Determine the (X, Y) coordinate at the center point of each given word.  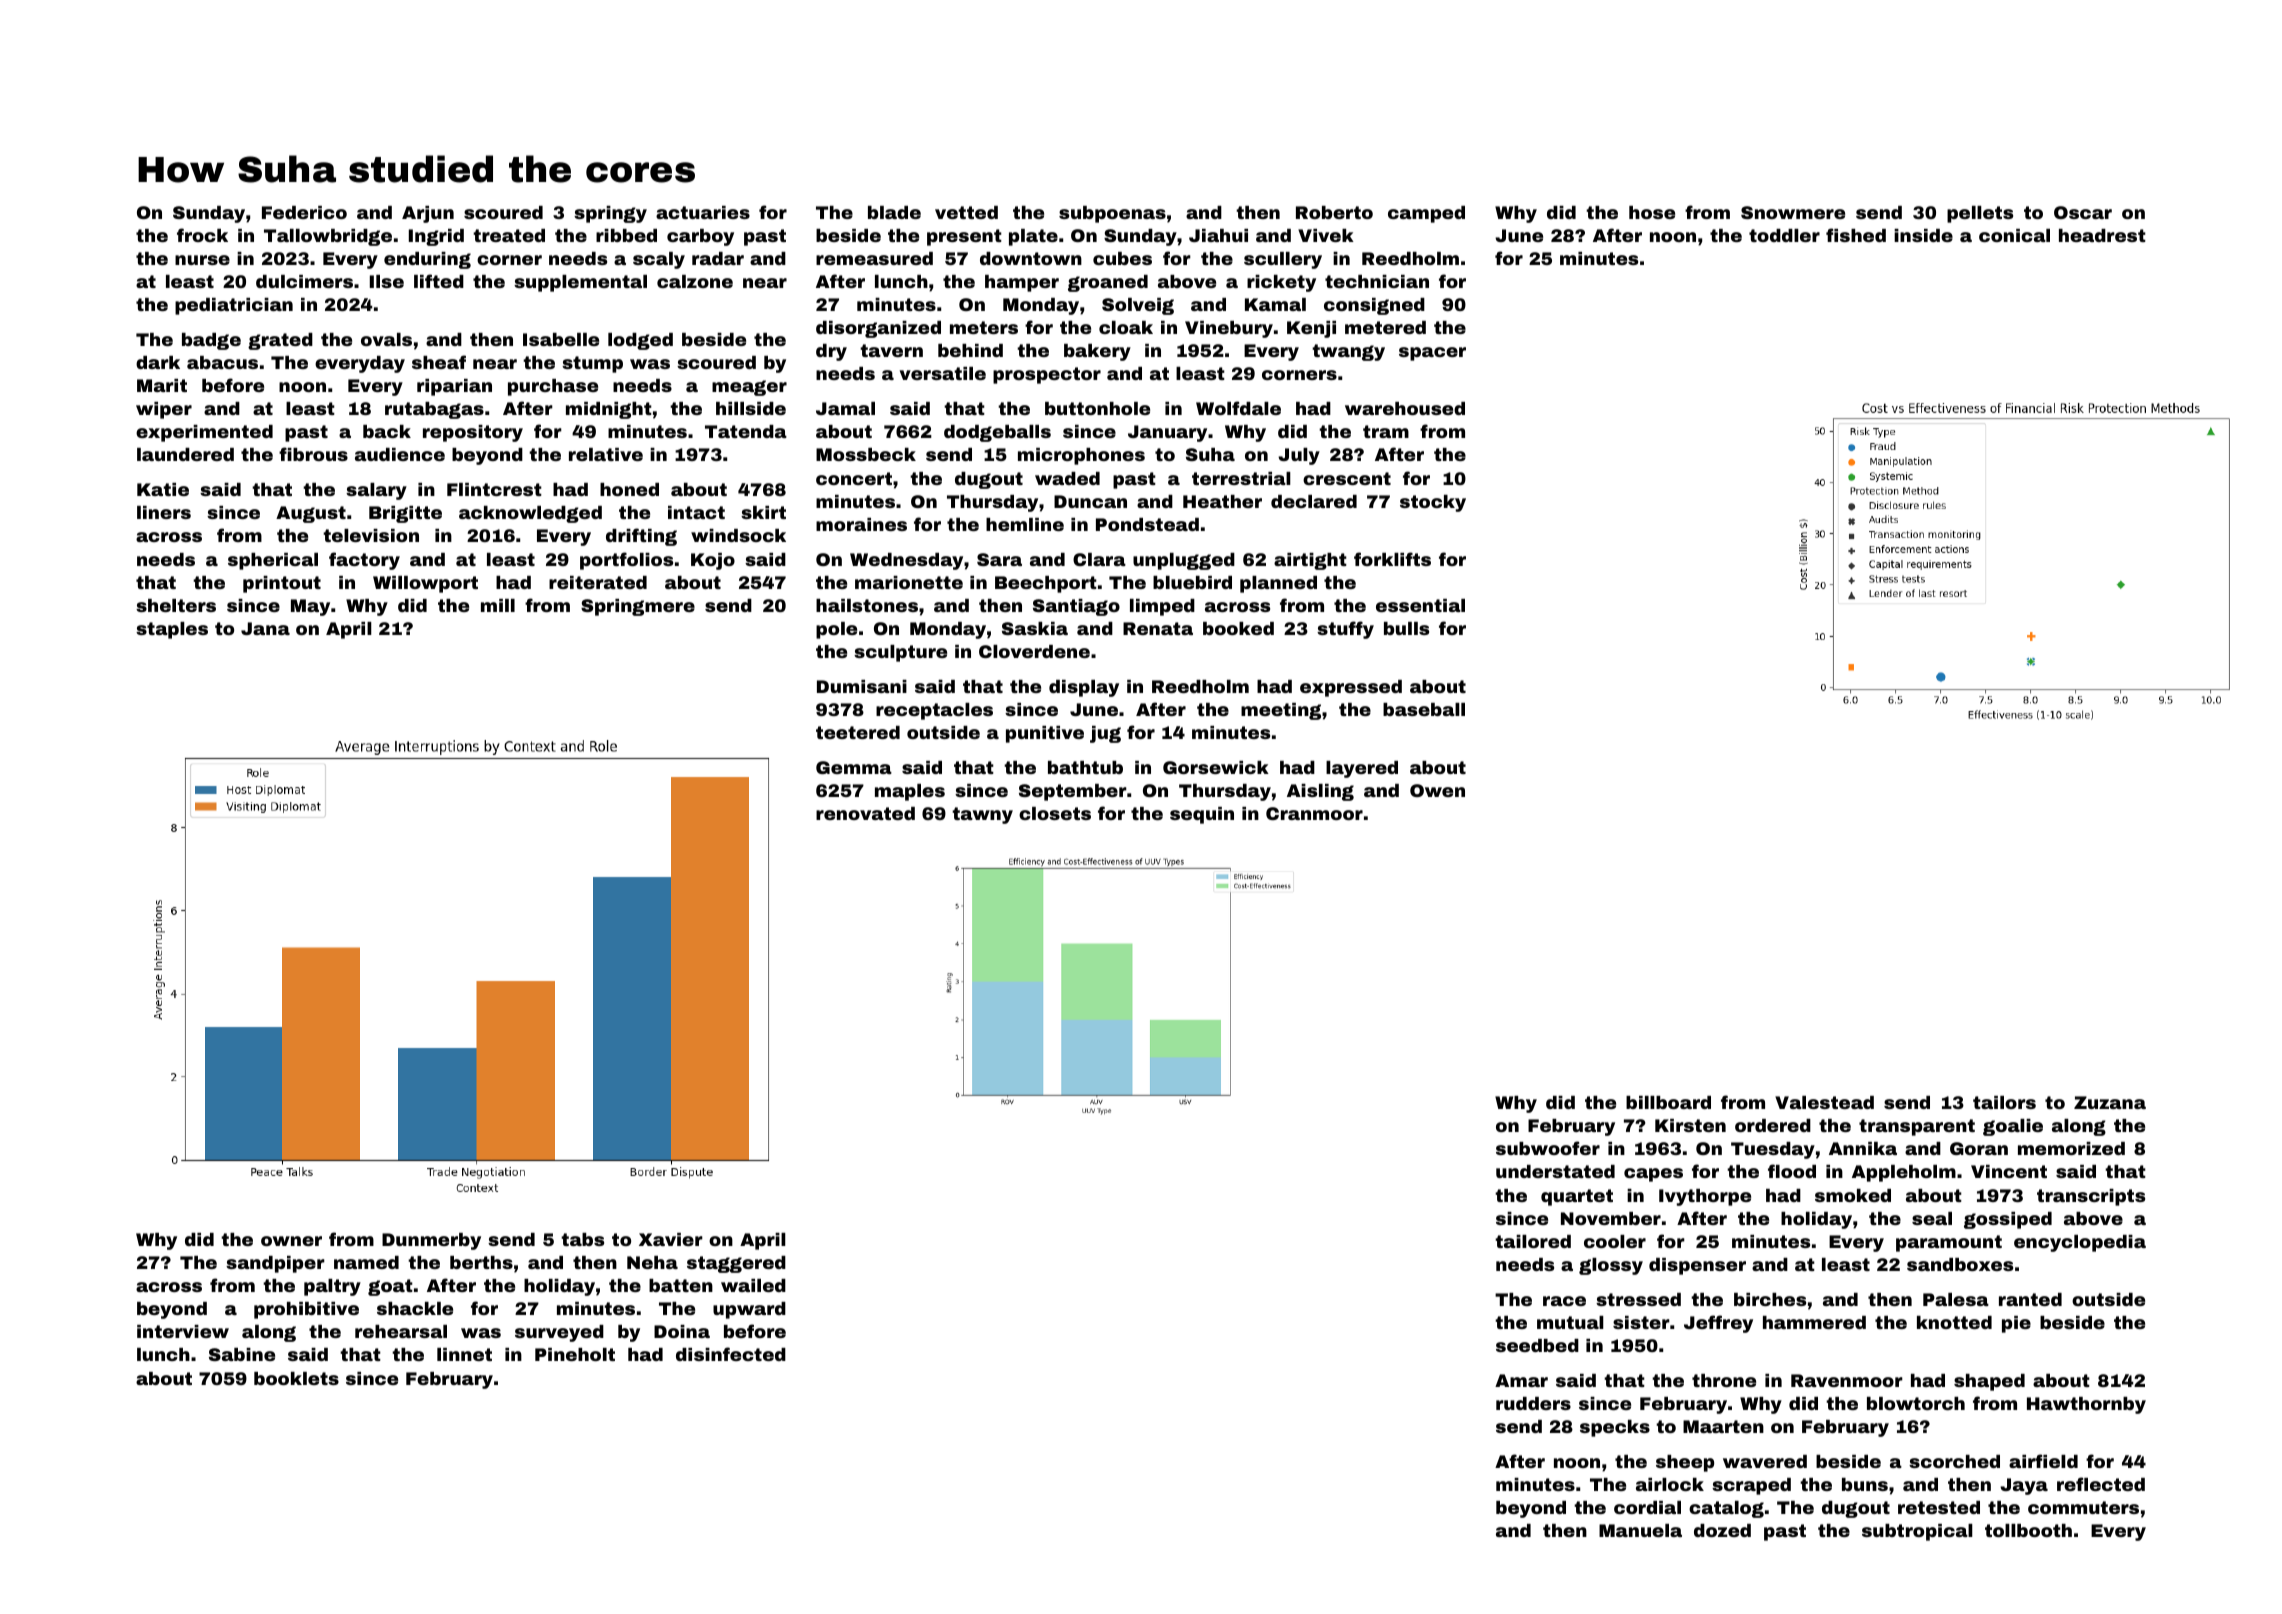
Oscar (2083, 212)
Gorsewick (1216, 767)
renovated (865, 813)
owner (291, 1241)
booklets (296, 1378)
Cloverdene (1034, 651)
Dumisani (862, 686)
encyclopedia (2080, 1243)
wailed (753, 1285)
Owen (1437, 790)
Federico (304, 212)
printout (282, 584)
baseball (1424, 709)
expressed (1351, 688)
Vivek (1326, 235)
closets (1055, 813)
